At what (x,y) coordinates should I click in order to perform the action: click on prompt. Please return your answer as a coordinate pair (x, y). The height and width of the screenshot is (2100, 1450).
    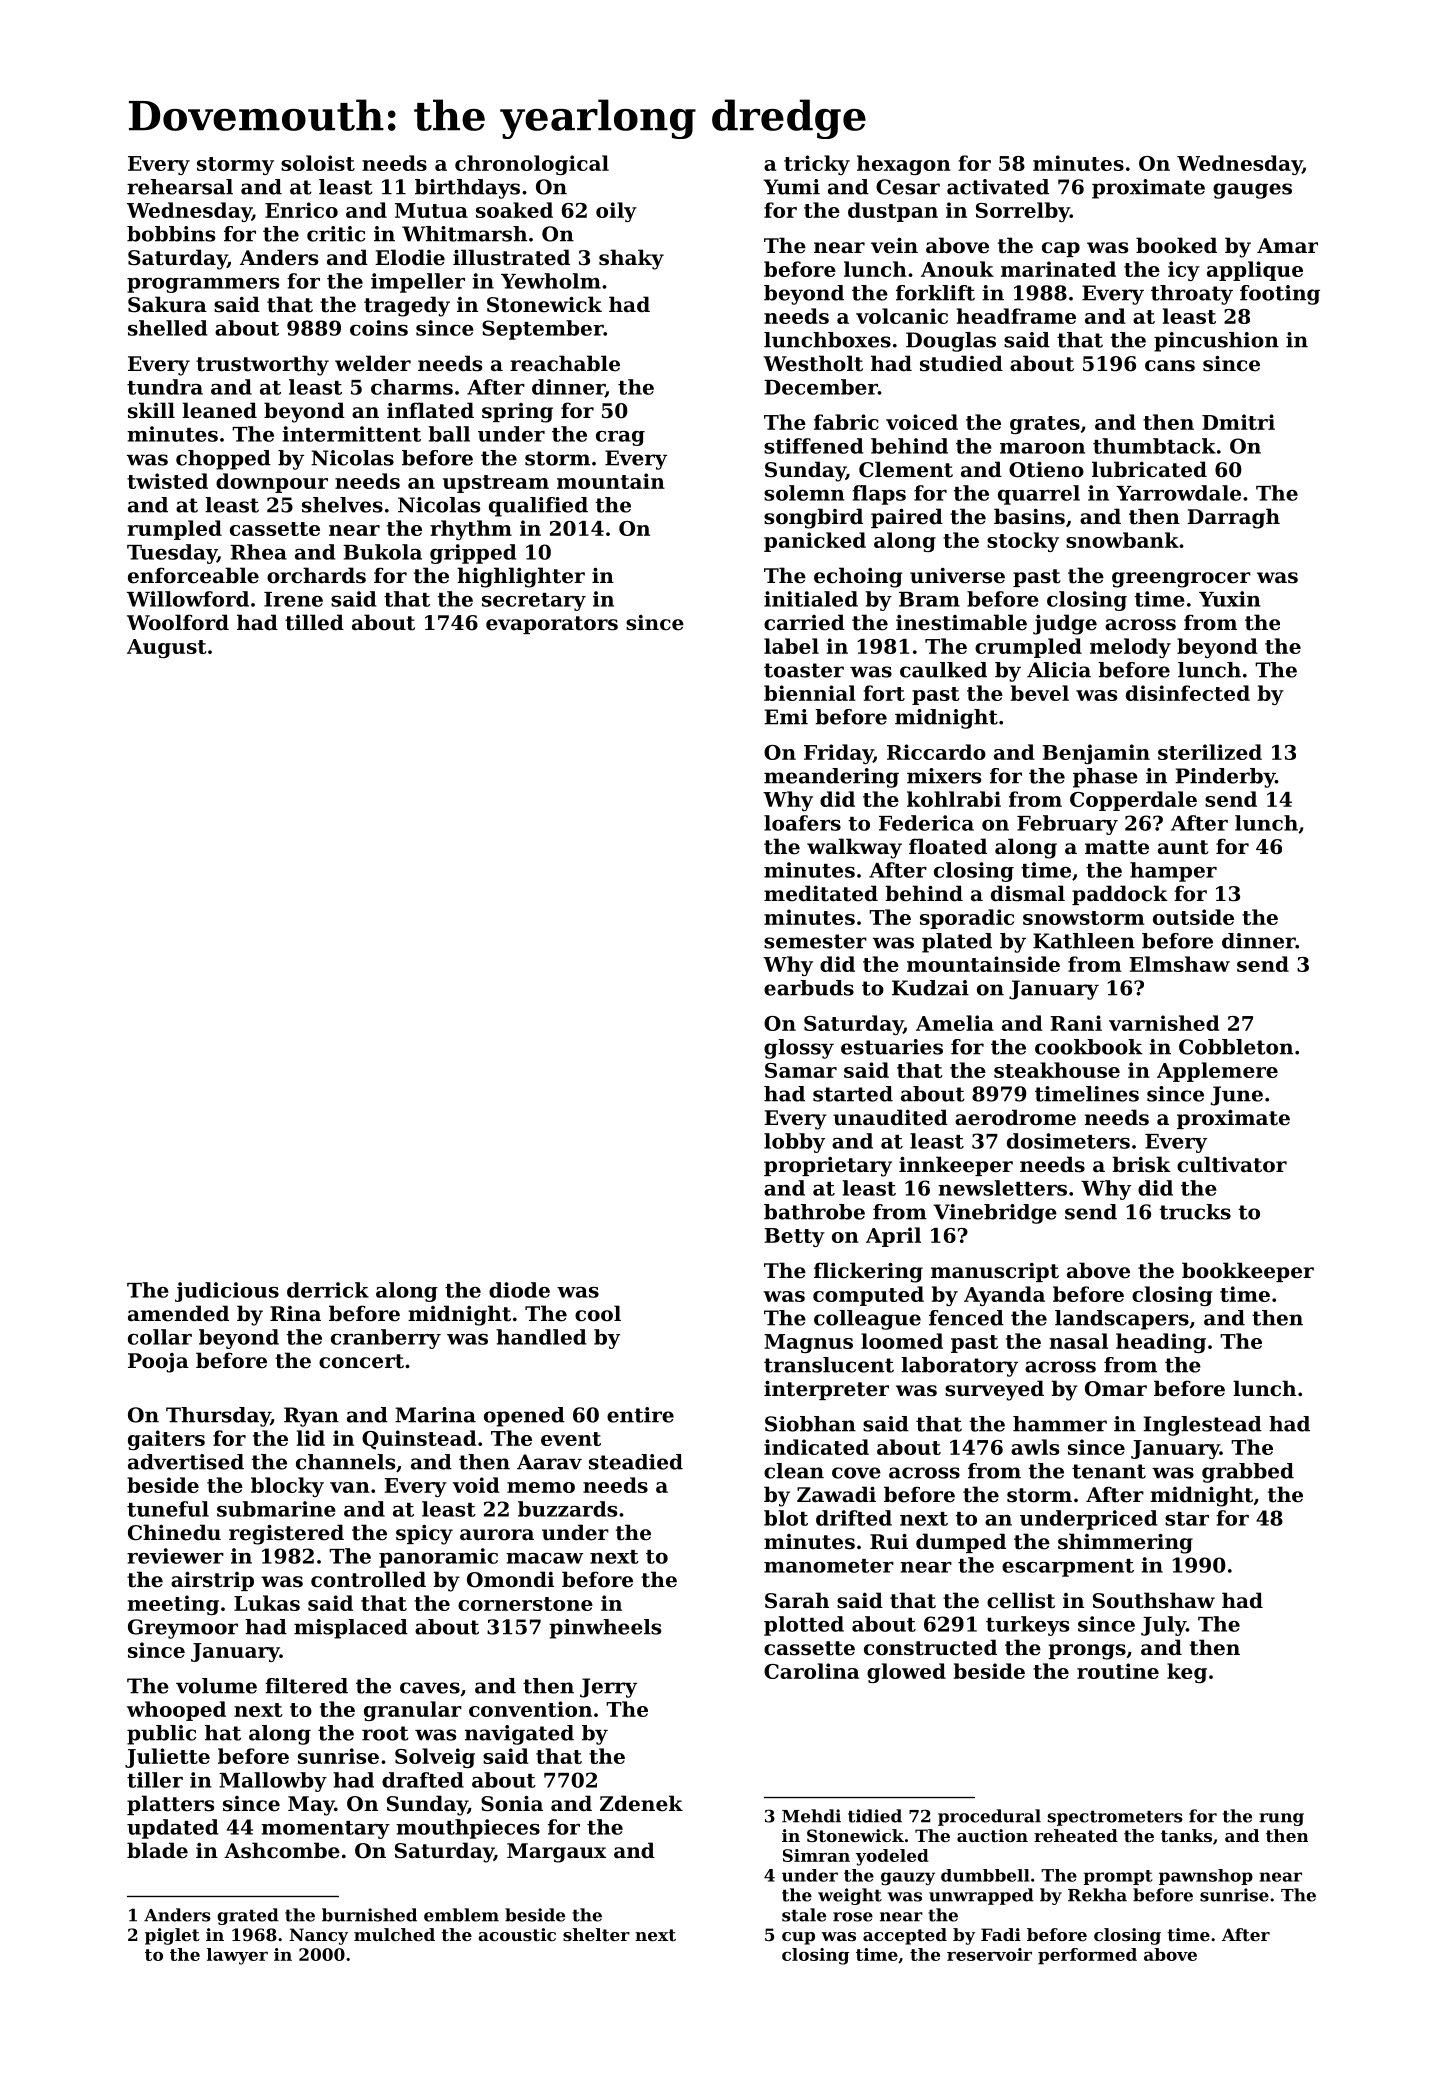
    Looking at the image, I should click on (1118, 1877).
